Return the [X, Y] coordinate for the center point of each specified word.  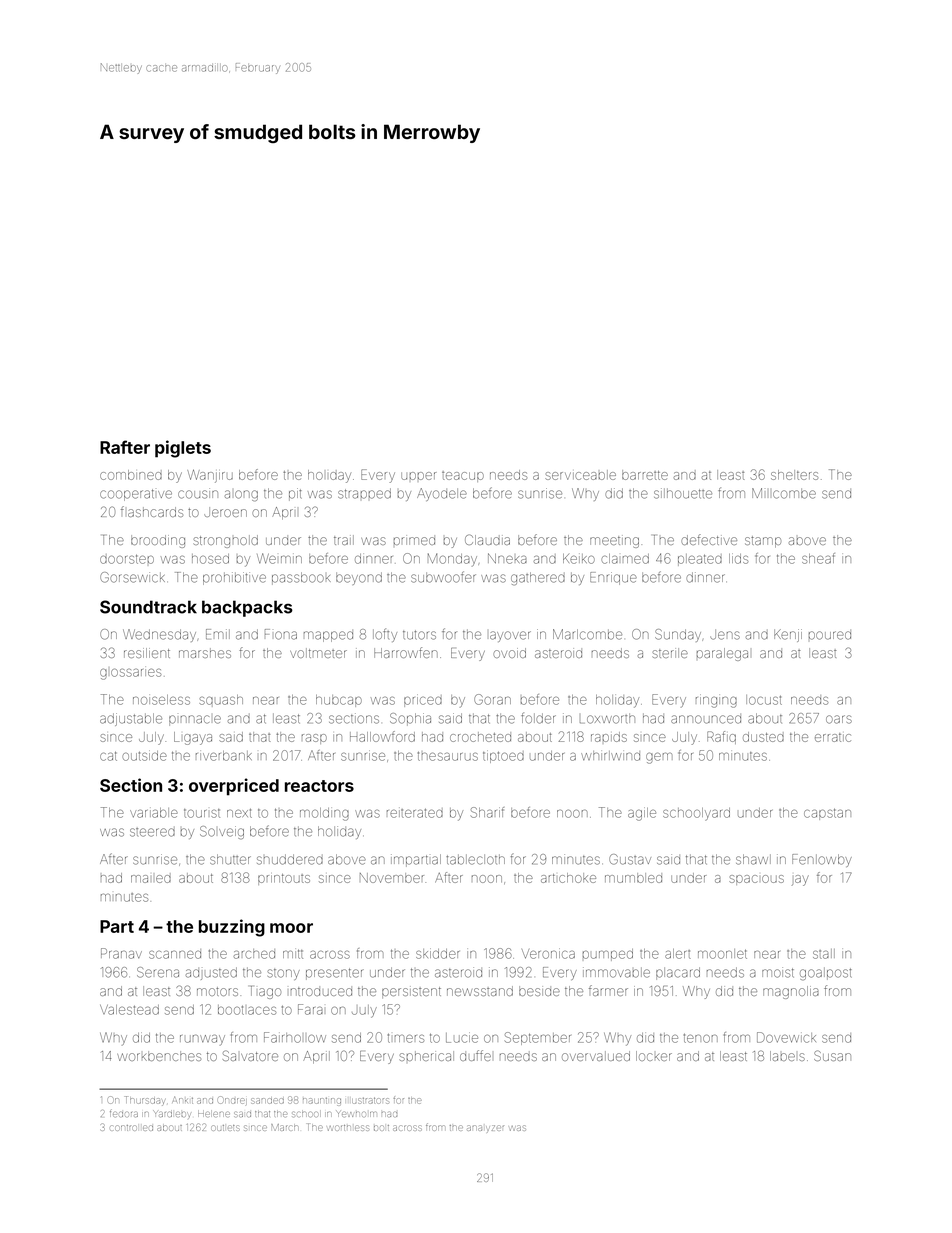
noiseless [161, 700]
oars [839, 719]
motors [217, 991]
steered [152, 832]
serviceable [580, 475]
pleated [700, 560]
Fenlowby [822, 860]
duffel [475, 1055]
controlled [131, 1128]
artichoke [568, 878]
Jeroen [225, 512]
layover [510, 636]
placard [678, 973]
